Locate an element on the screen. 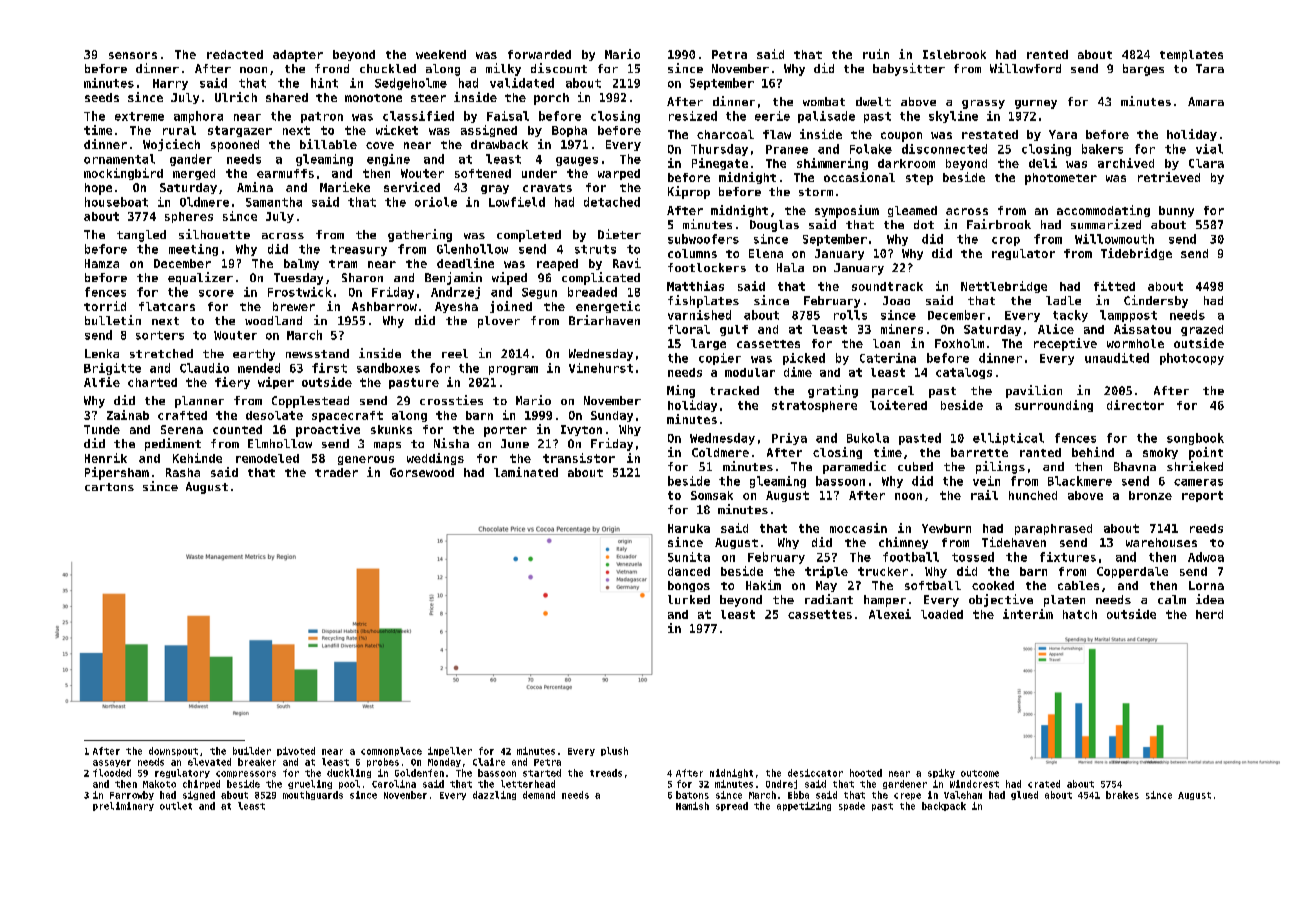 The height and width of the screenshot is (924, 1308). downspout is located at coordinates (173, 751).
